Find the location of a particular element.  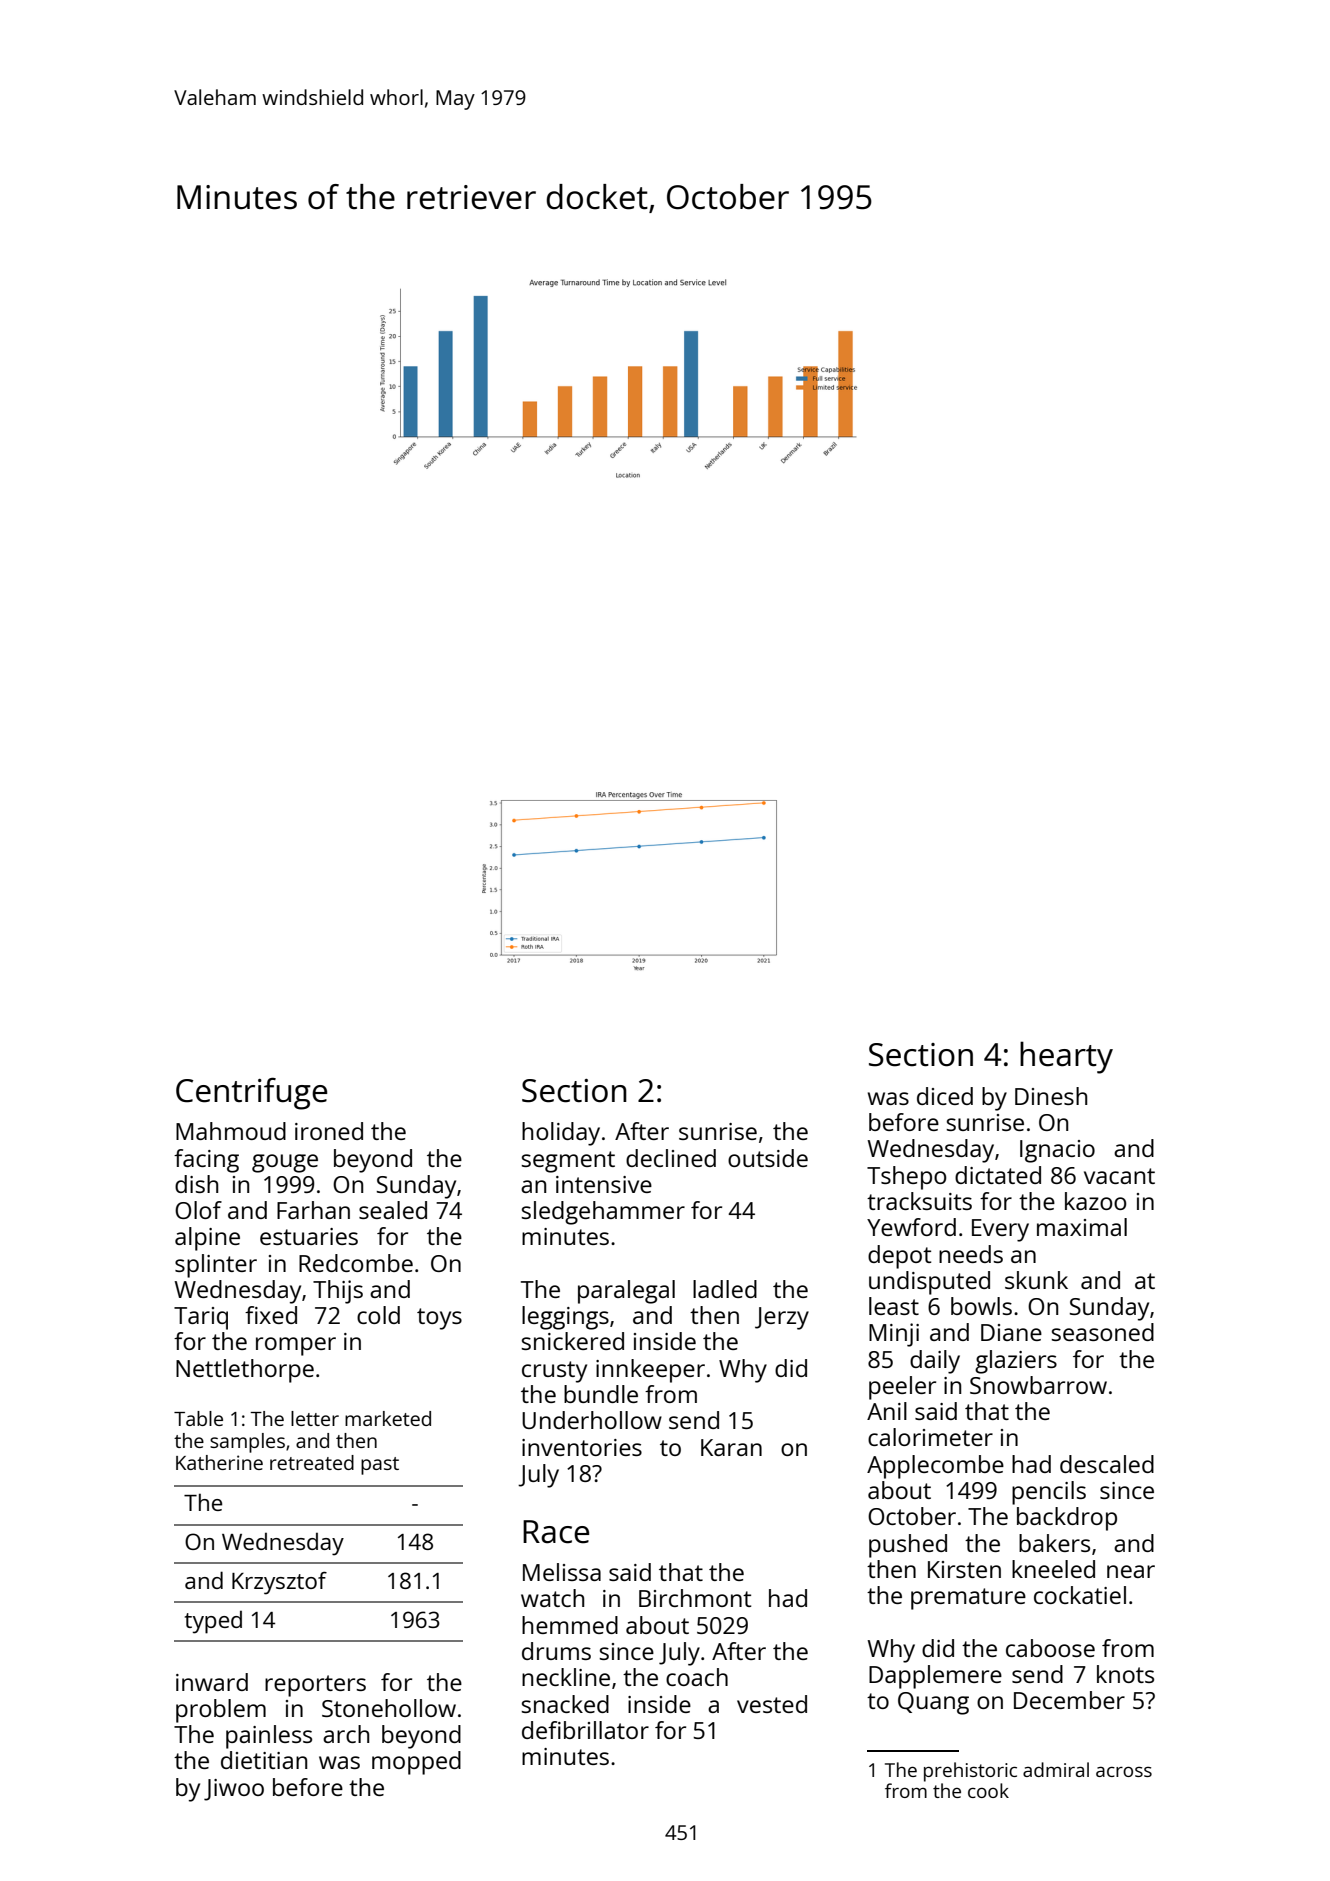

Jiwoo is located at coordinates (234, 1790).
